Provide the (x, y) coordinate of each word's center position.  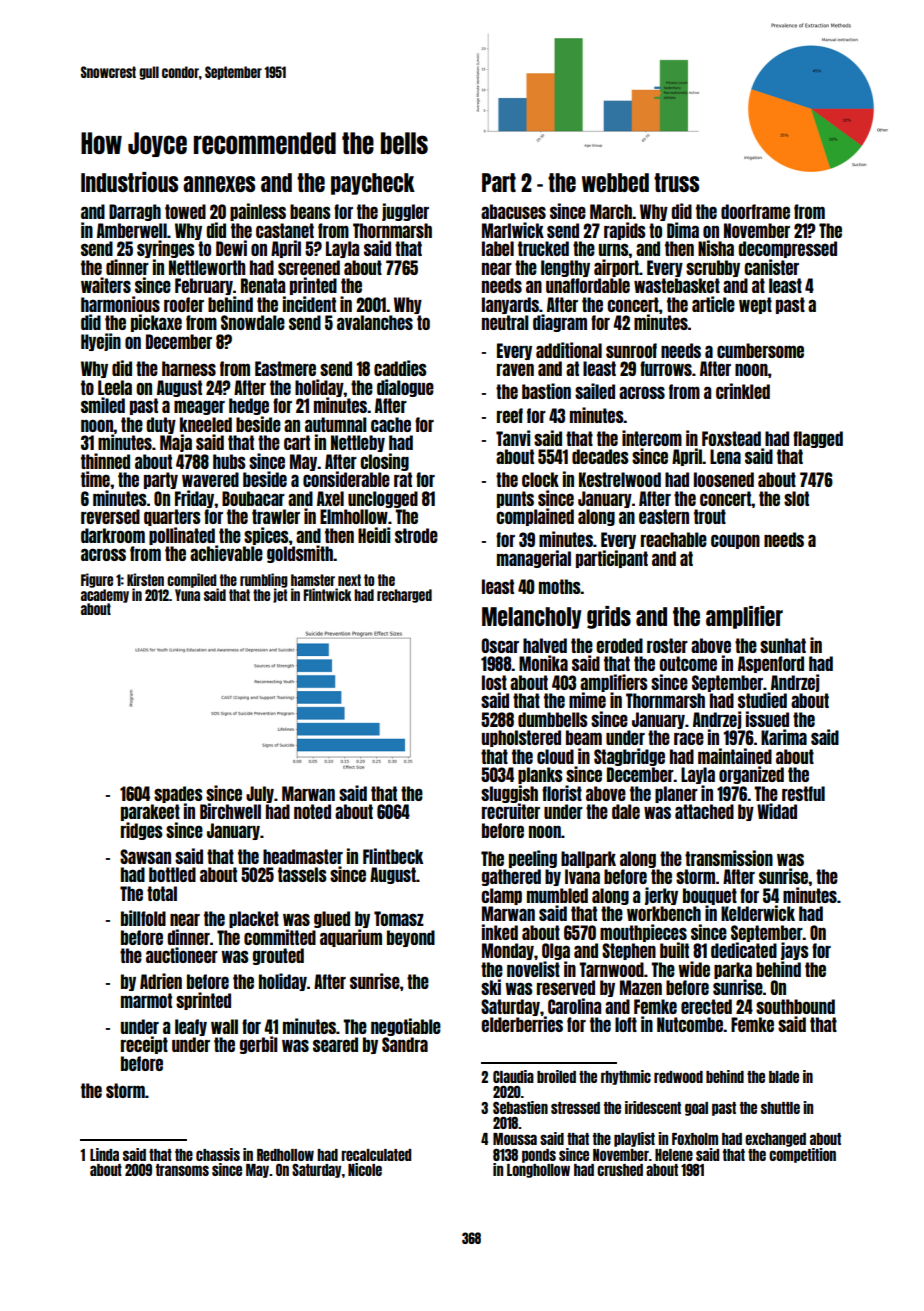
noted (312, 811)
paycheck (373, 184)
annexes (219, 184)
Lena (725, 456)
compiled (191, 580)
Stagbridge (629, 757)
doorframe (755, 211)
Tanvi (513, 438)
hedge (249, 406)
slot (796, 498)
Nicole (365, 1169)
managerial (534, 559)
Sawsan (145, 856)
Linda (104, 1154)
